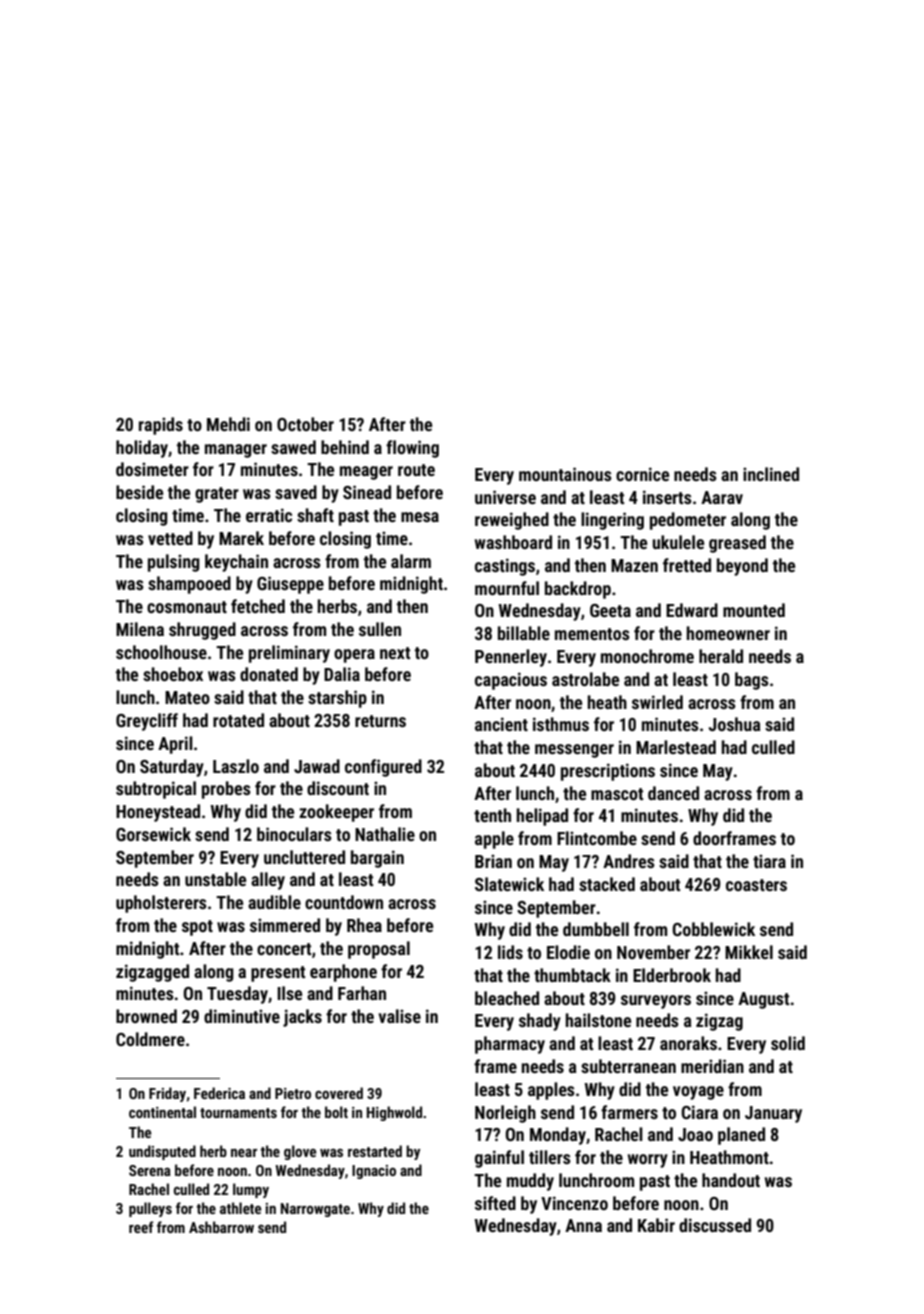 The width and height of the page is (924, 1314). Describe the element at coordinates (657, 702) in the page. I see `swirled` at that location.
